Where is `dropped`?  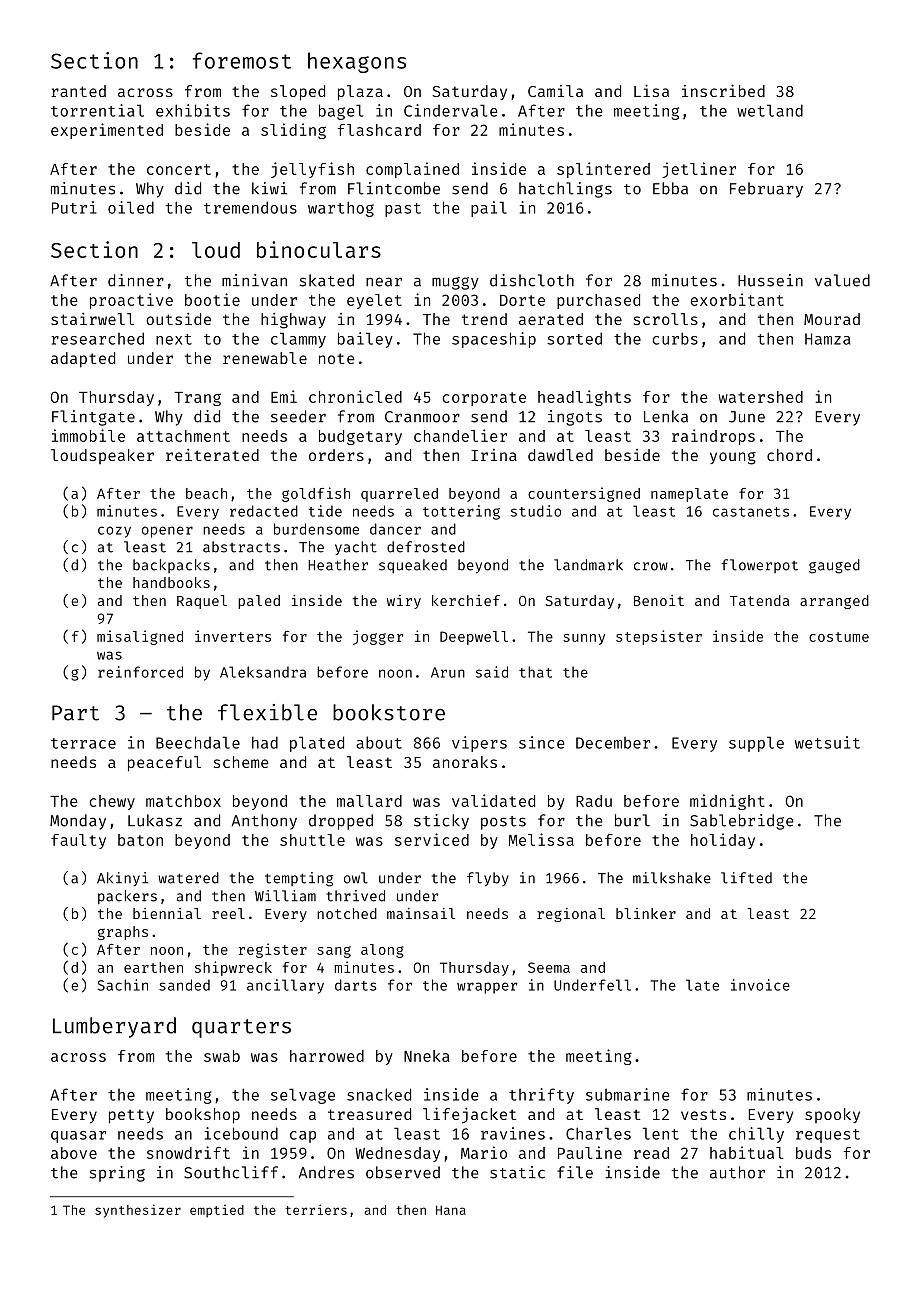 dropped is located at coordinates (341, 822).
